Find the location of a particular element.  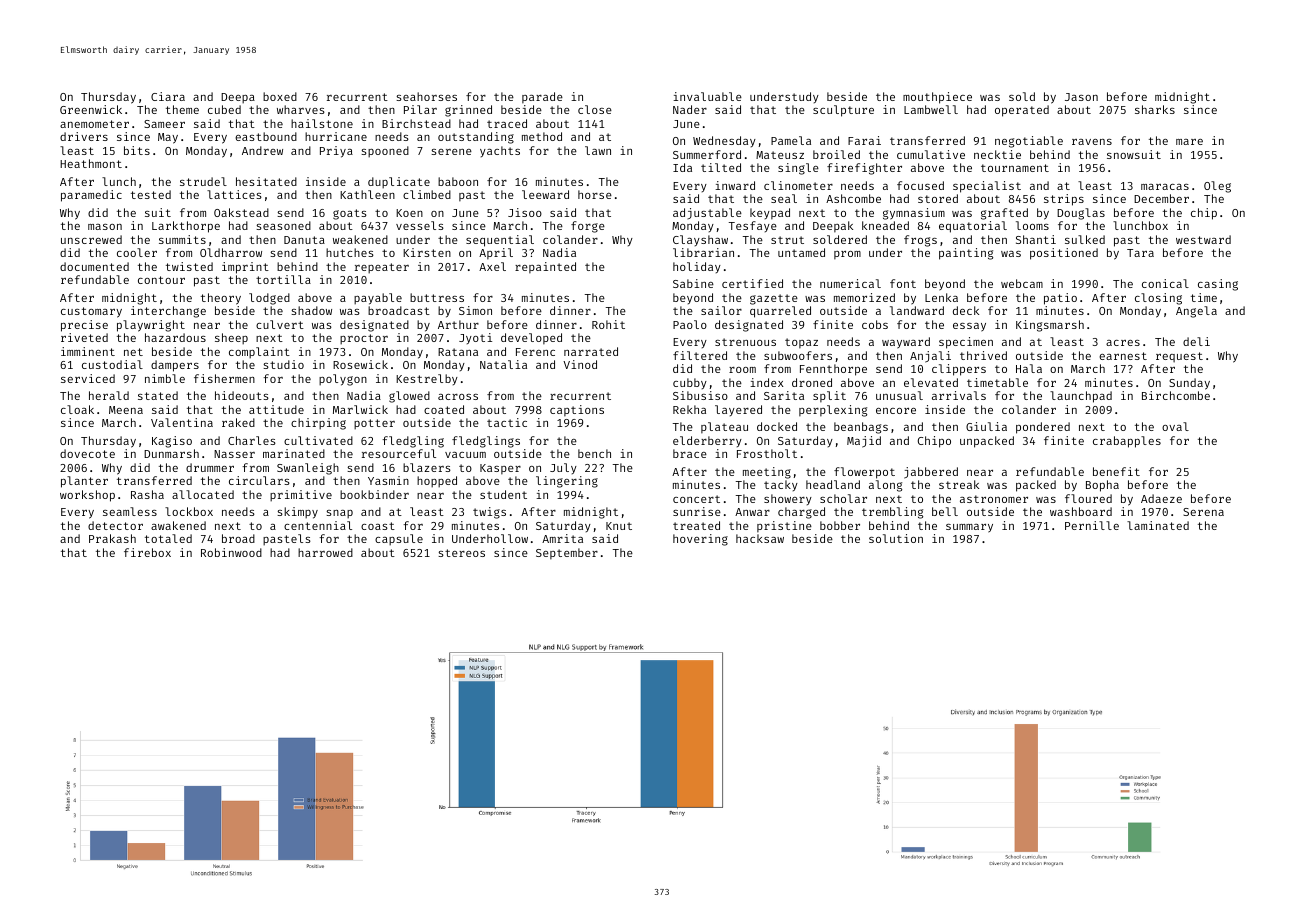

painting is located at coordinates (966, 254).
